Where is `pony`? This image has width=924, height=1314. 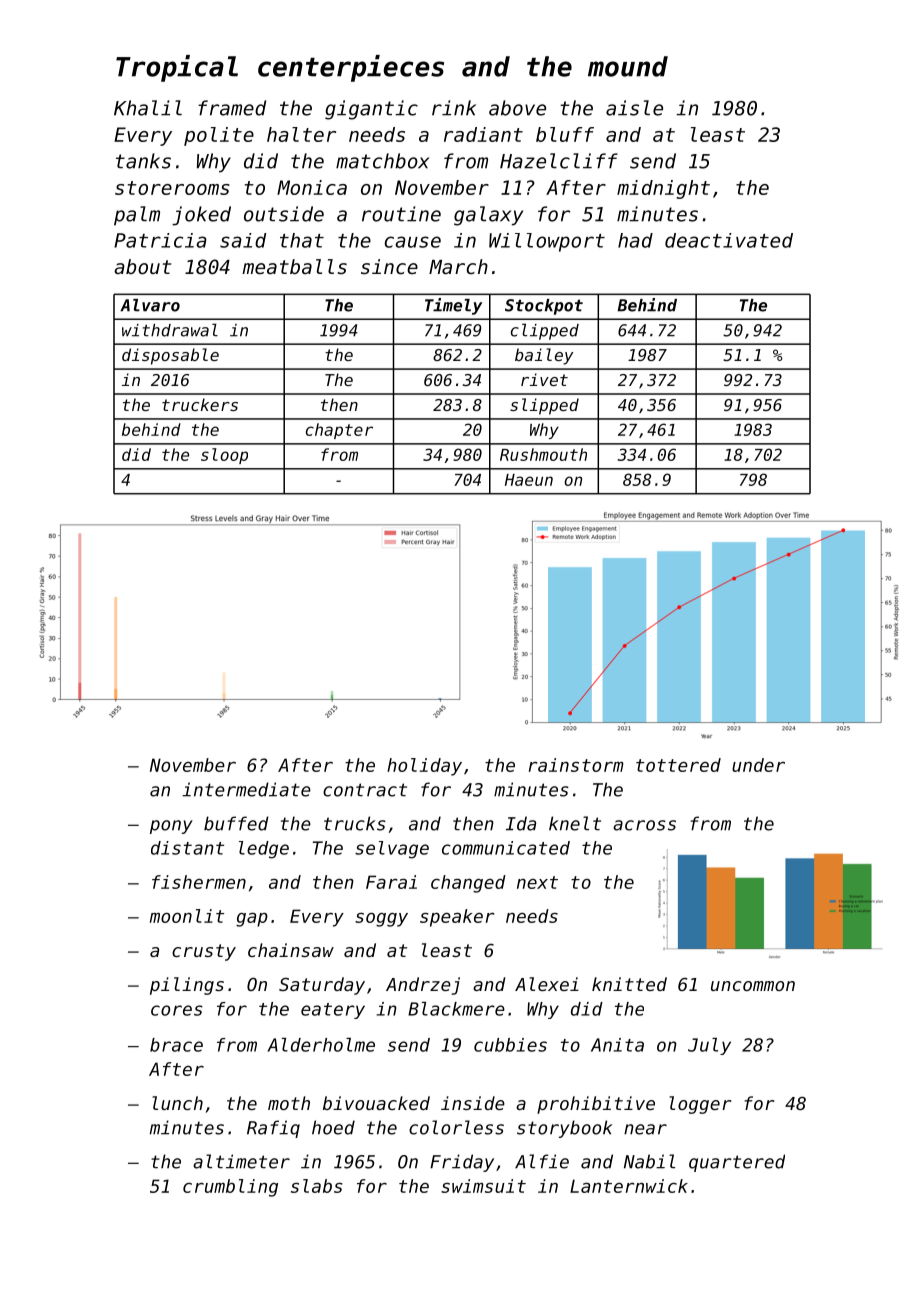
pony is located at coordinates (171, 827).
